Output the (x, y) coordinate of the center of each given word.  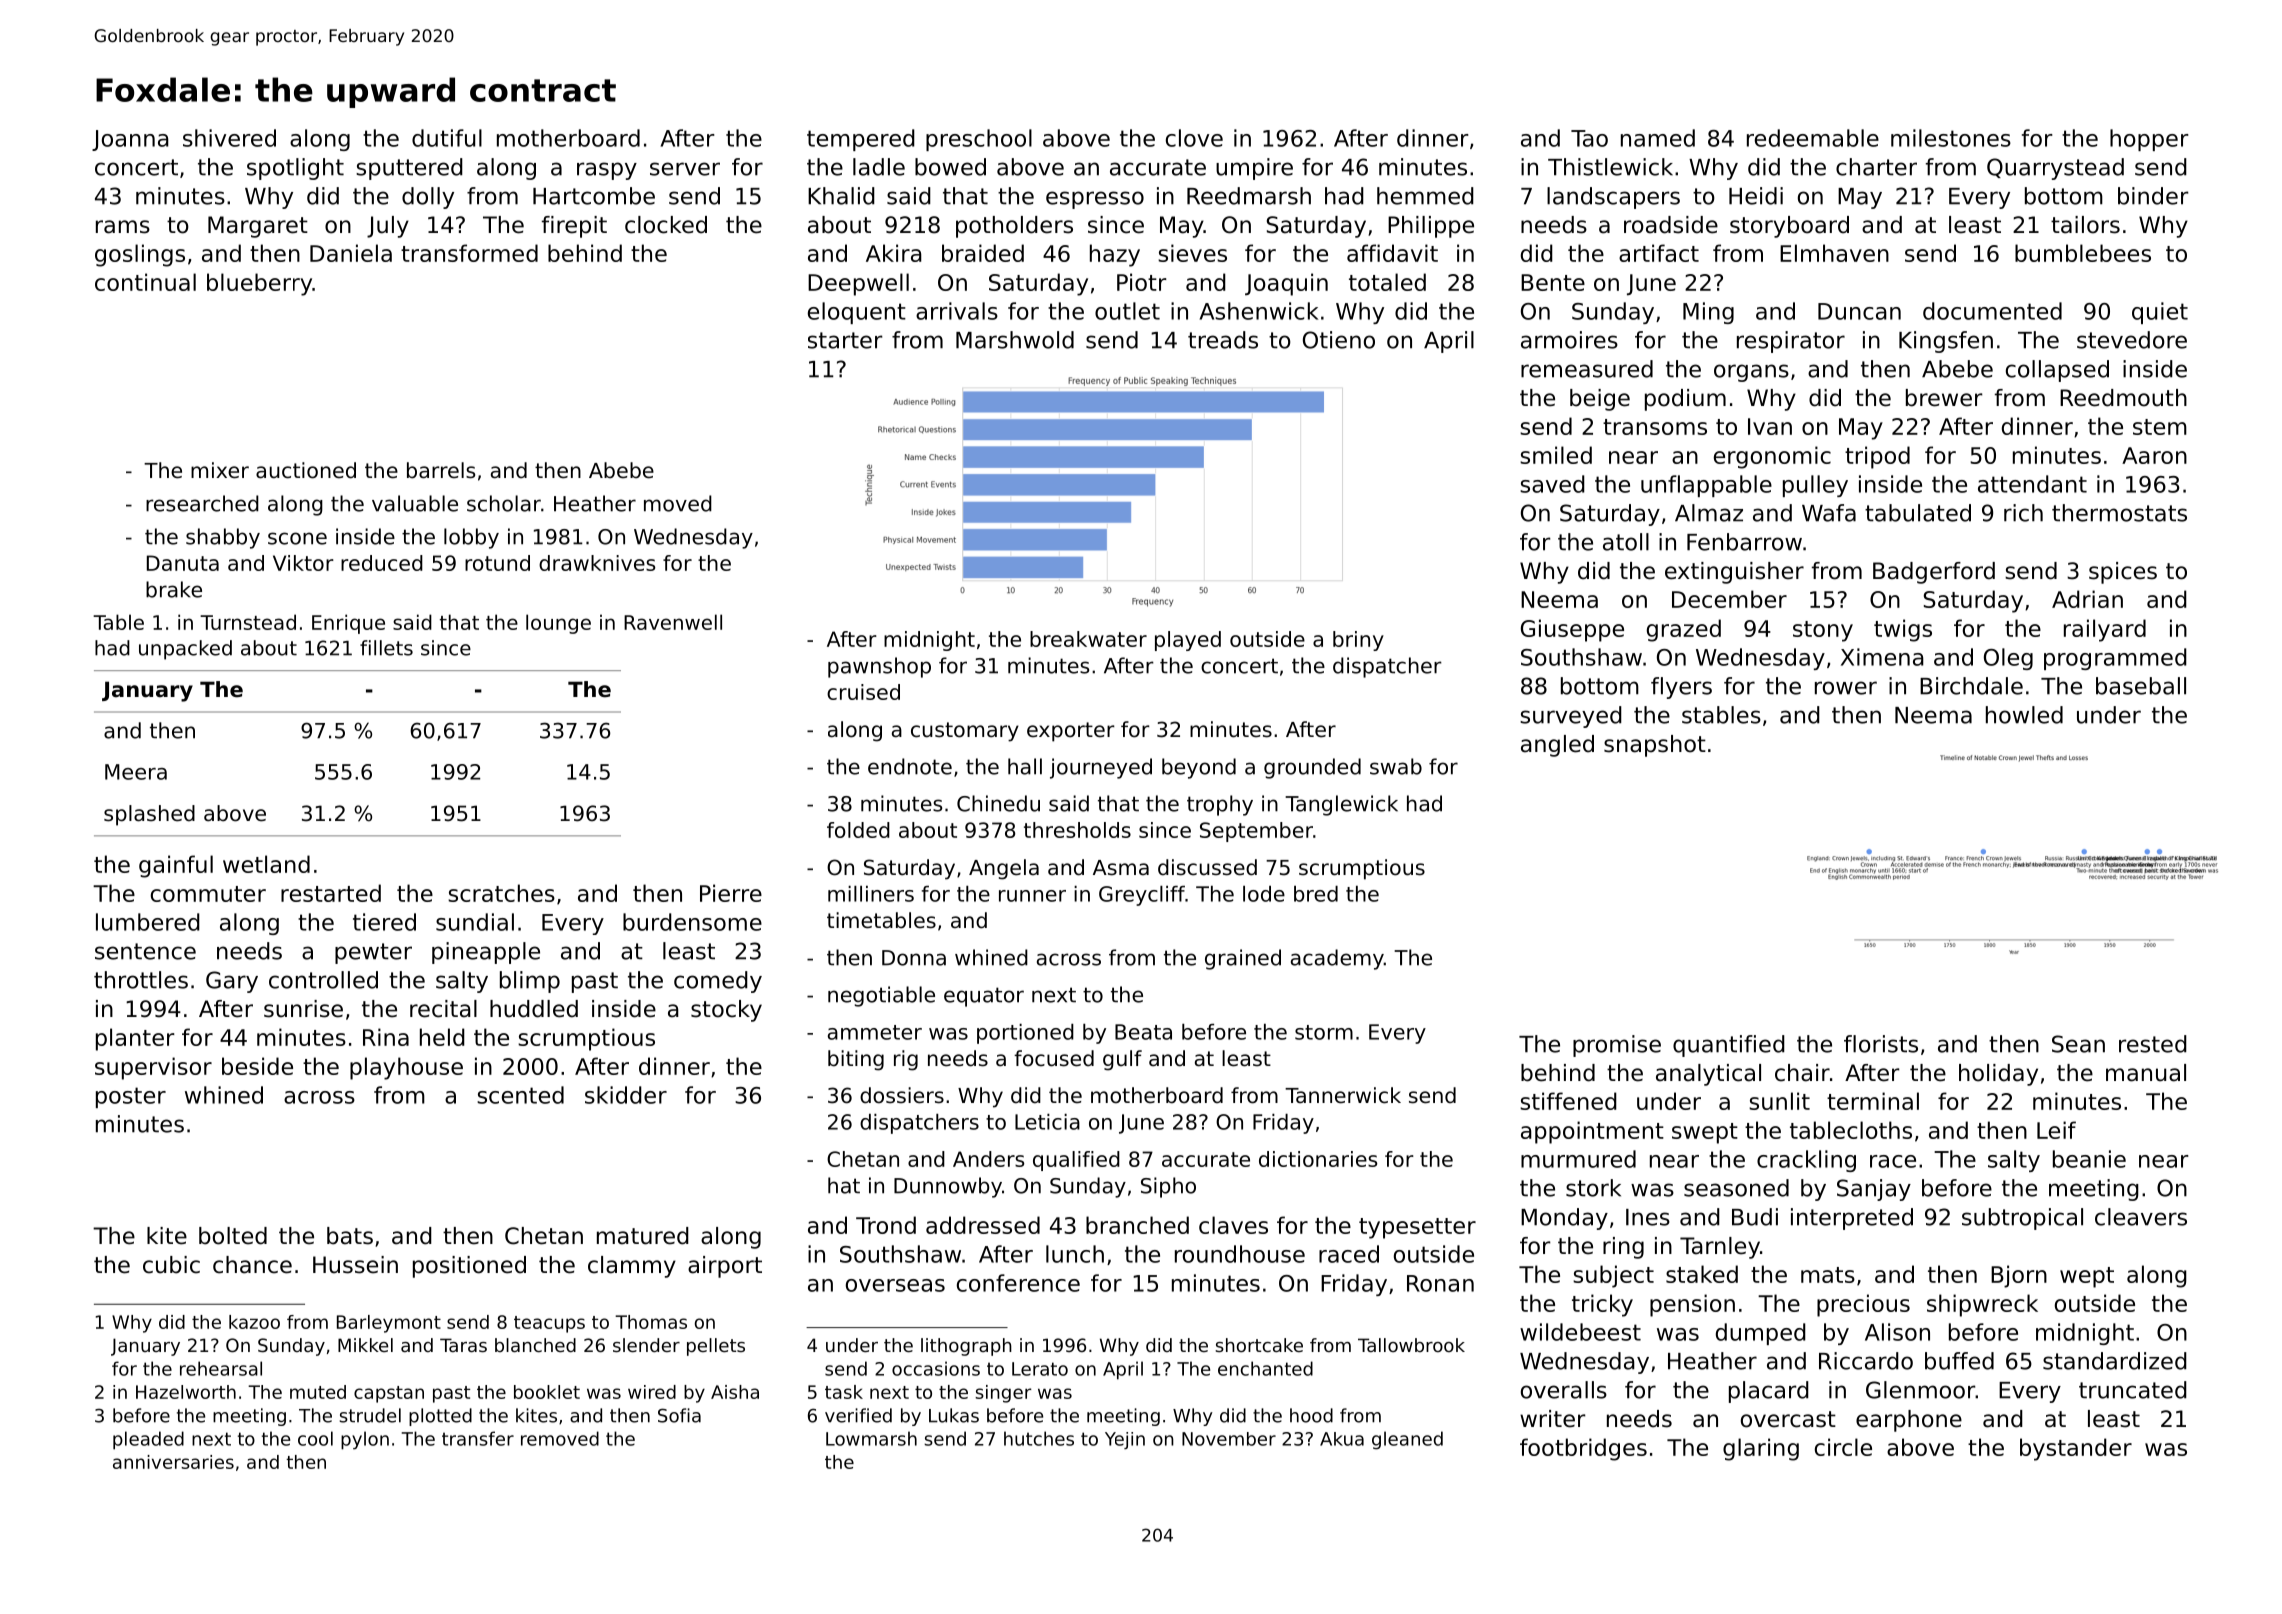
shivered (229, 138)
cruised (863, 692)
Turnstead (248, 622)
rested (2153, 1044)
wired (652, 1392)
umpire (1254, 169)
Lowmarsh (871, 1438)
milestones (1951, 138)
